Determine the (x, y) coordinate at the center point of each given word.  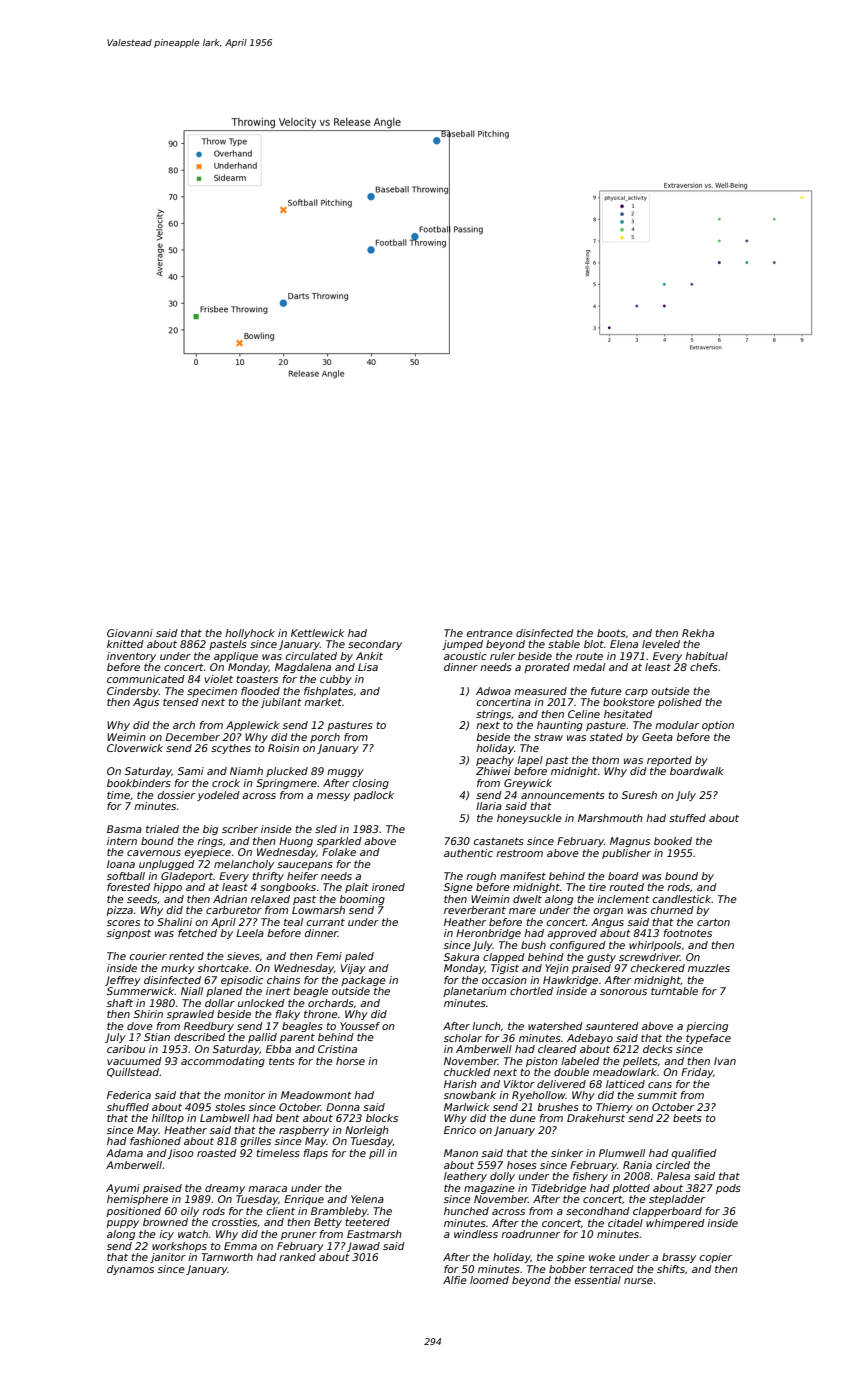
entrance (490, 633)
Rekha (698, 633)
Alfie (455, 1280)
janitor (168, 1258)
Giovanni (130, 633)
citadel (625, 1223)
